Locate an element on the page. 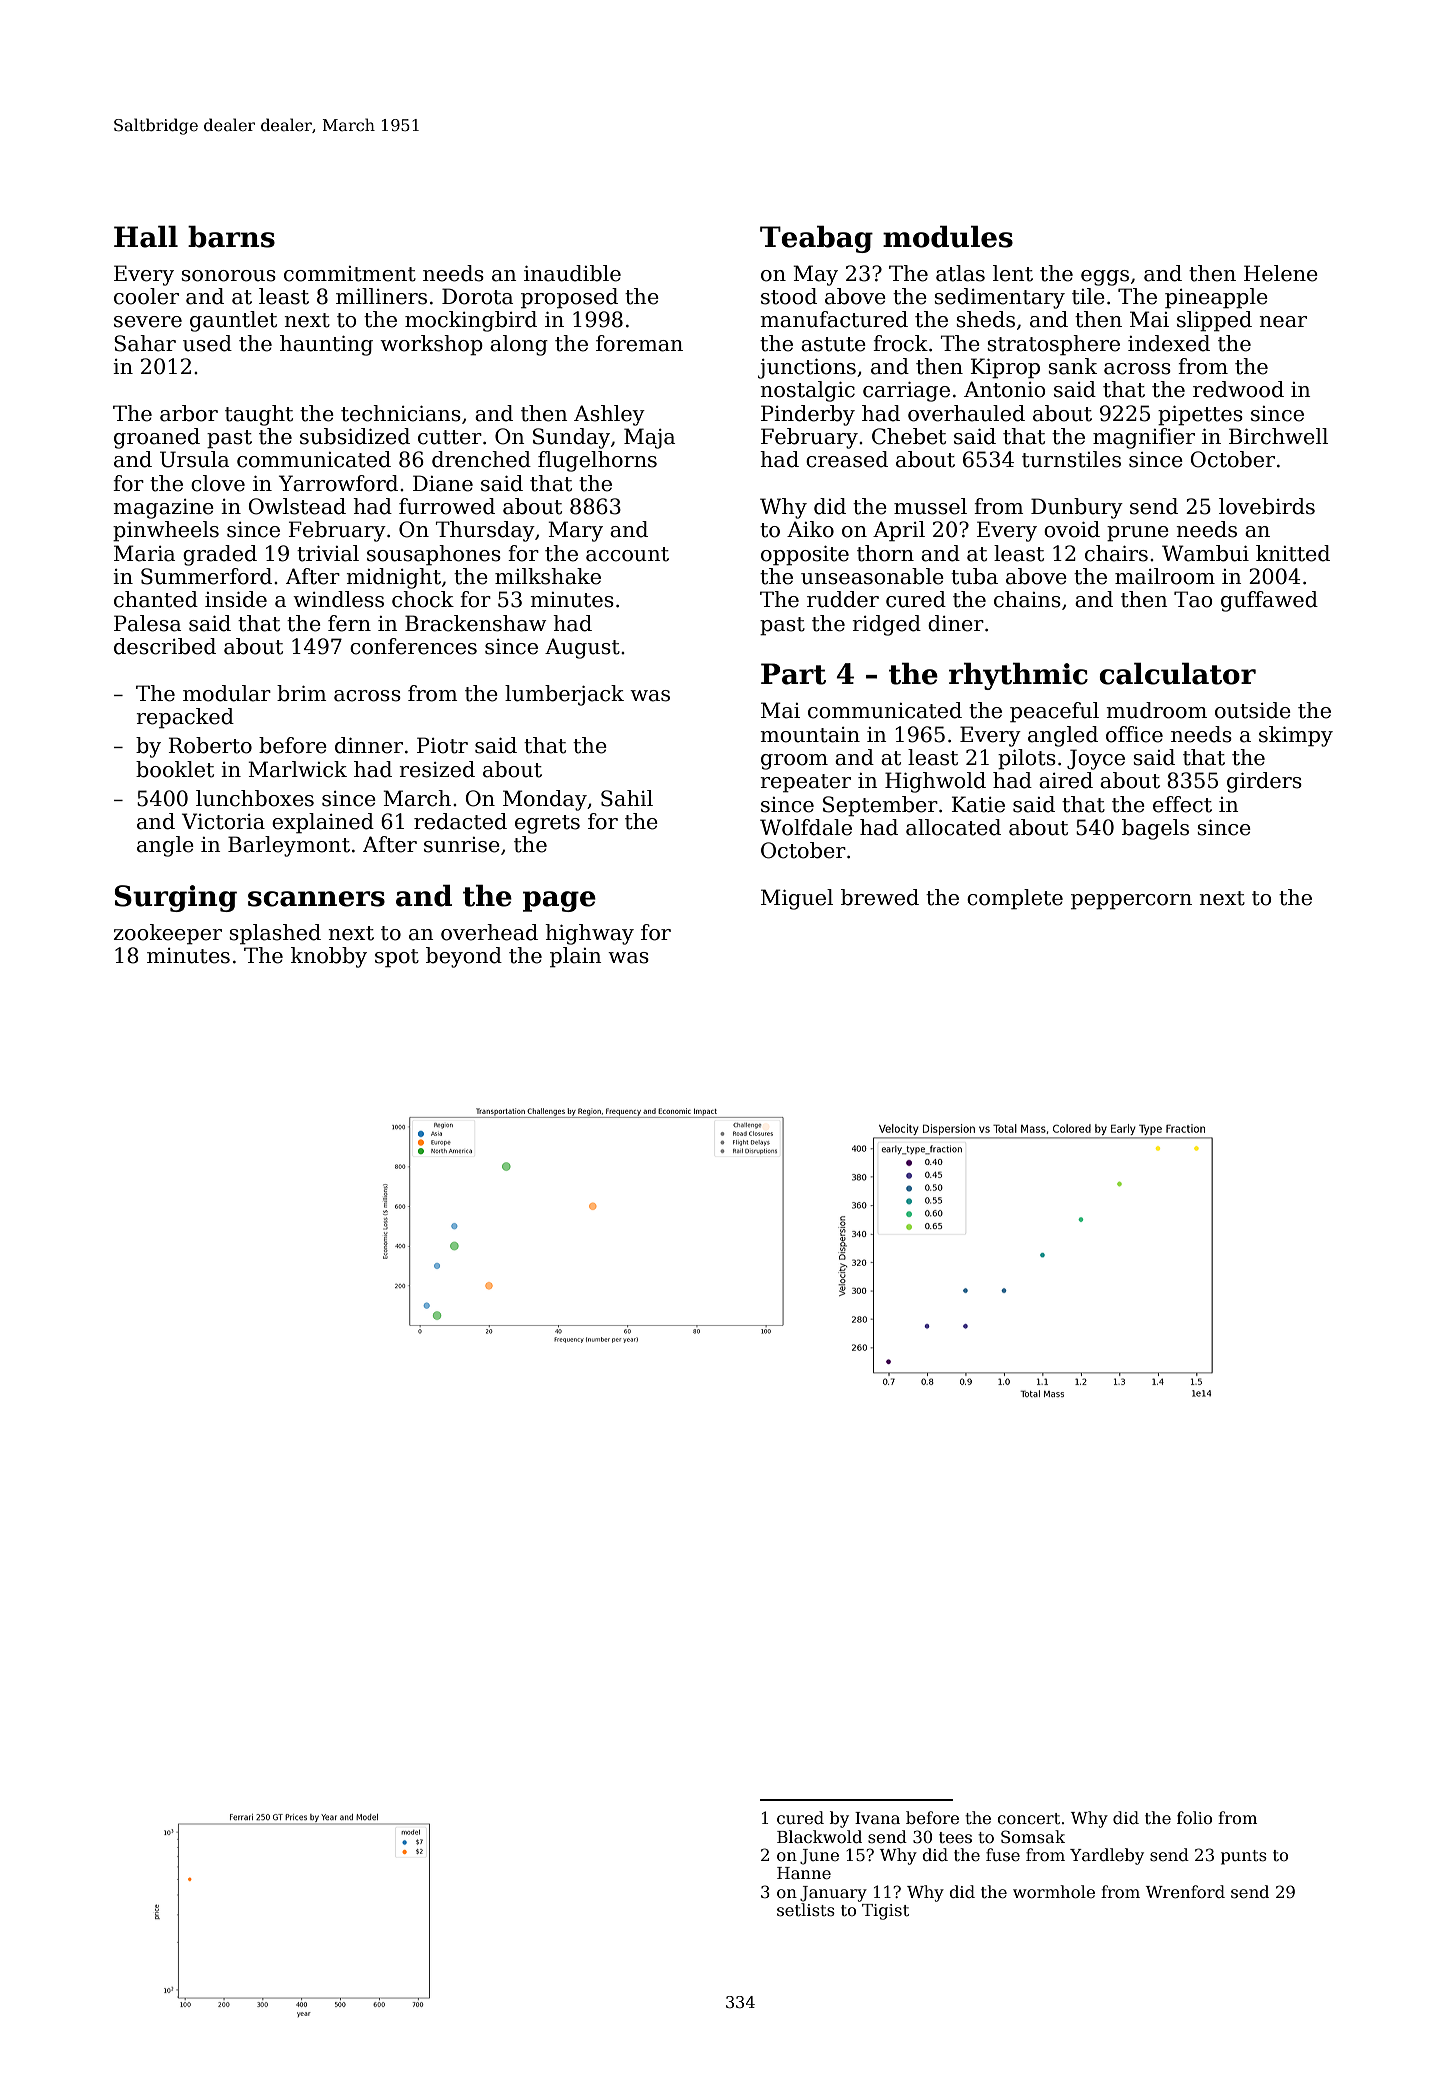 The height and width of the image is (2100, 1450). magnifier is located at coordinates (1144, 438).
